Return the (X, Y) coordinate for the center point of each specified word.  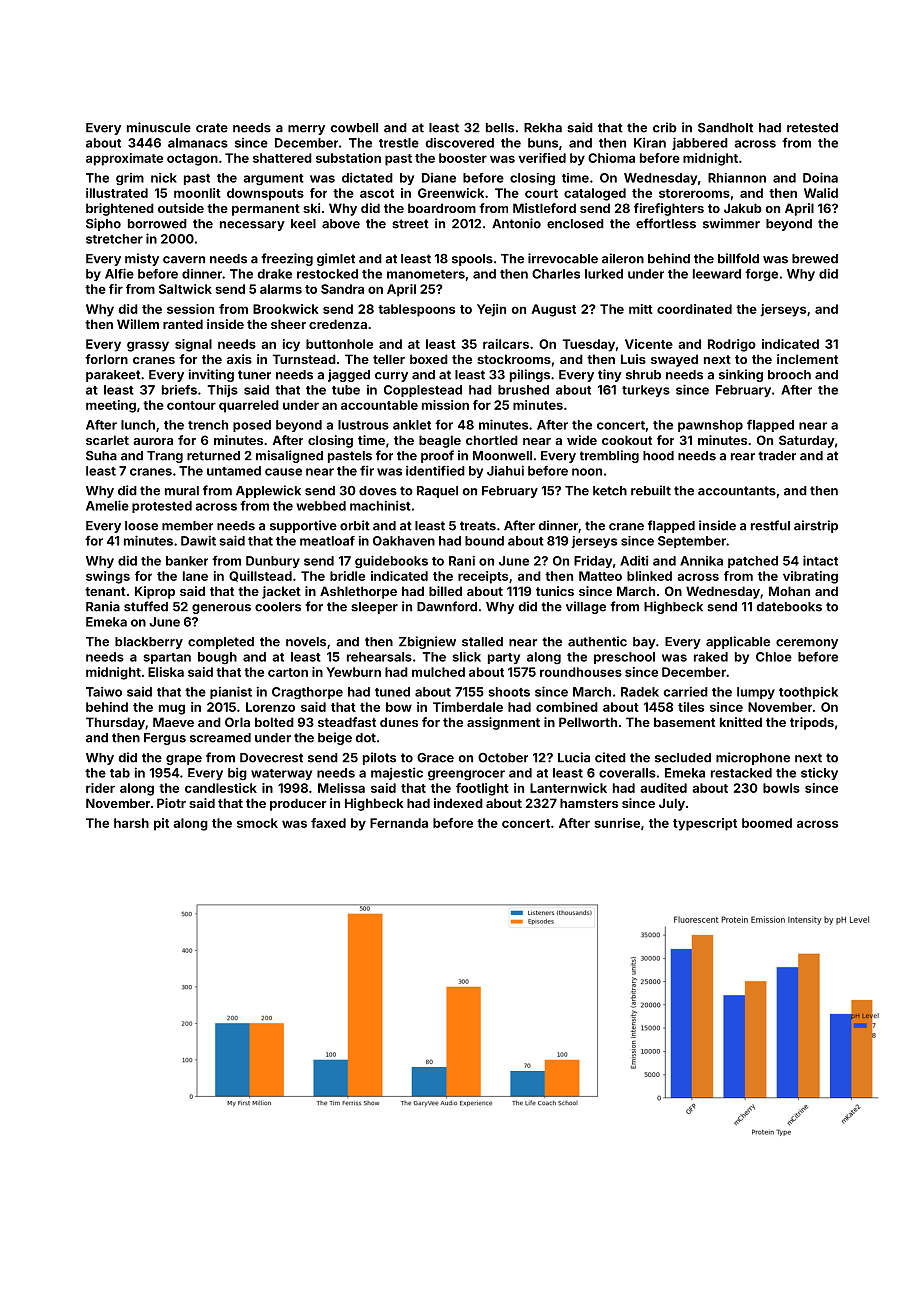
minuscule (159, 127)
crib (665, 127)
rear (743, 457)
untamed (234, 471)
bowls (781, 788)
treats (478, 526)
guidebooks (391, 561)
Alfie (119, 273)
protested (162, 507)
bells (500, 128)
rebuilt (651, 490)
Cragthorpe (307, 693)
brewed (815, 259)
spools (472, 260)
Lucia (574, 757)
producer (298, 804)
